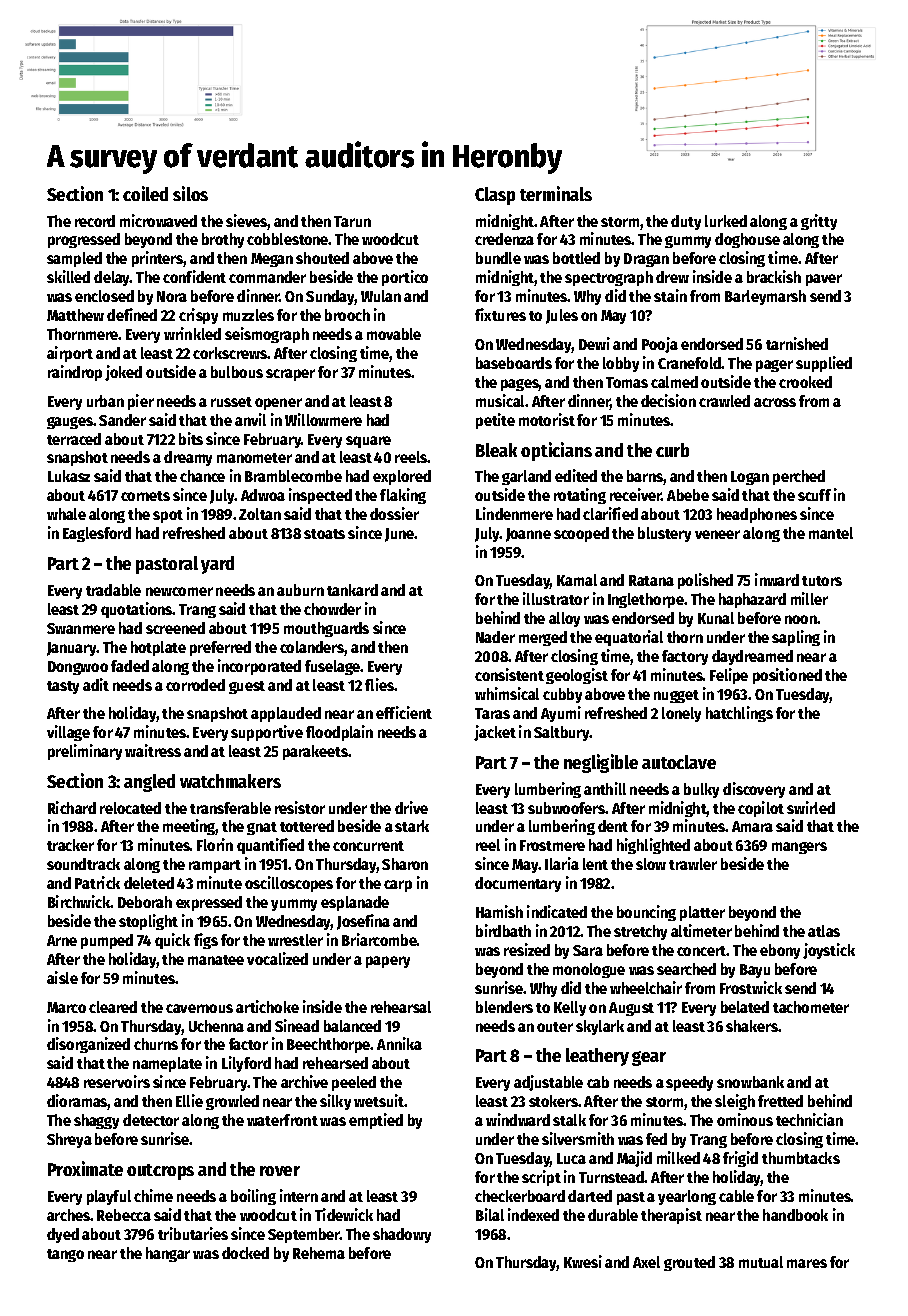 The width and height of the screenshot is (908, 1316). Describe the element at coordinates (490, 1214) in the screenshot. I see `Bilal` at that location.
